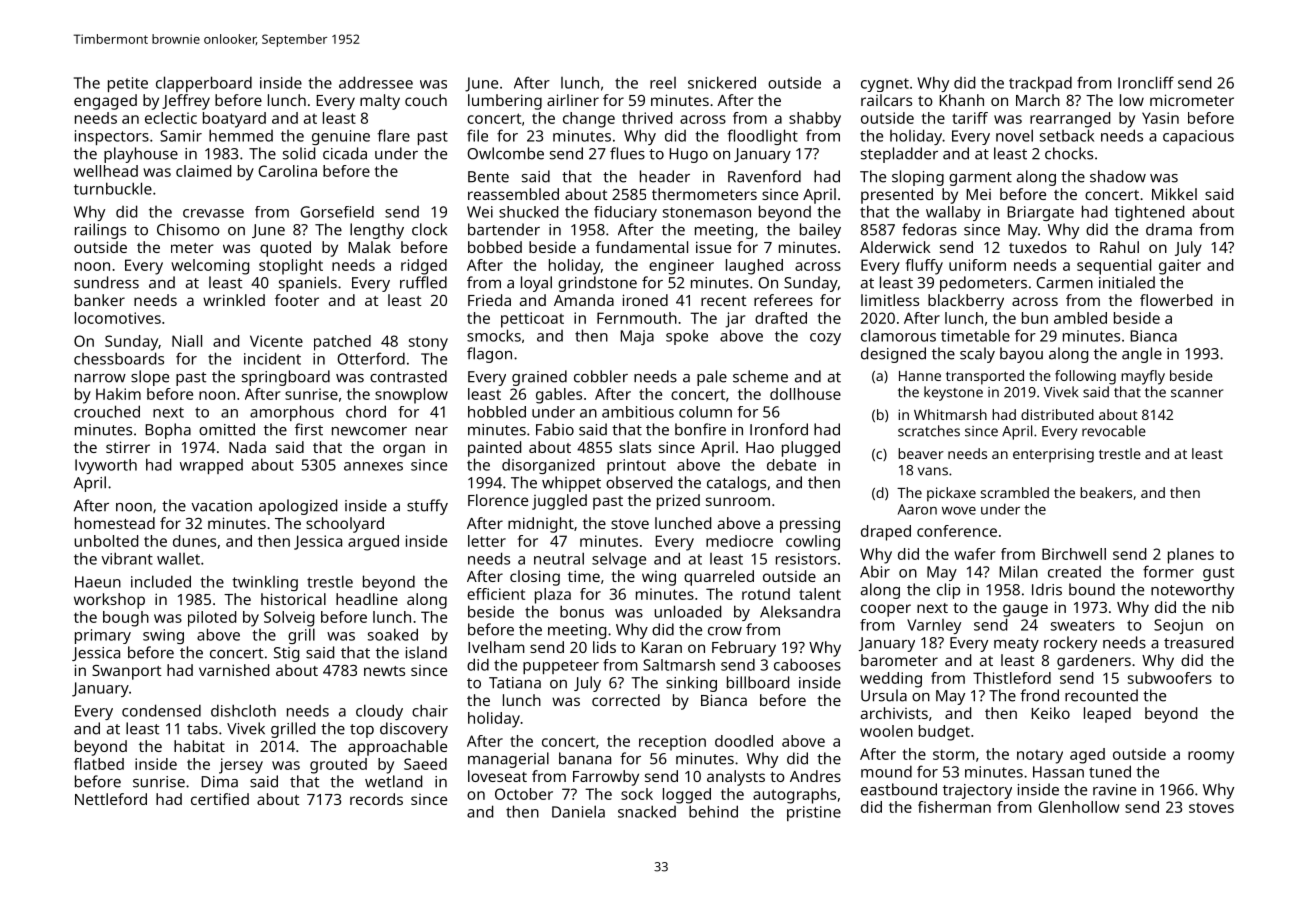  What do you see at coordinates (297, 300) in the screenshot?
I see `footer` at bounding box center [297, 300].
